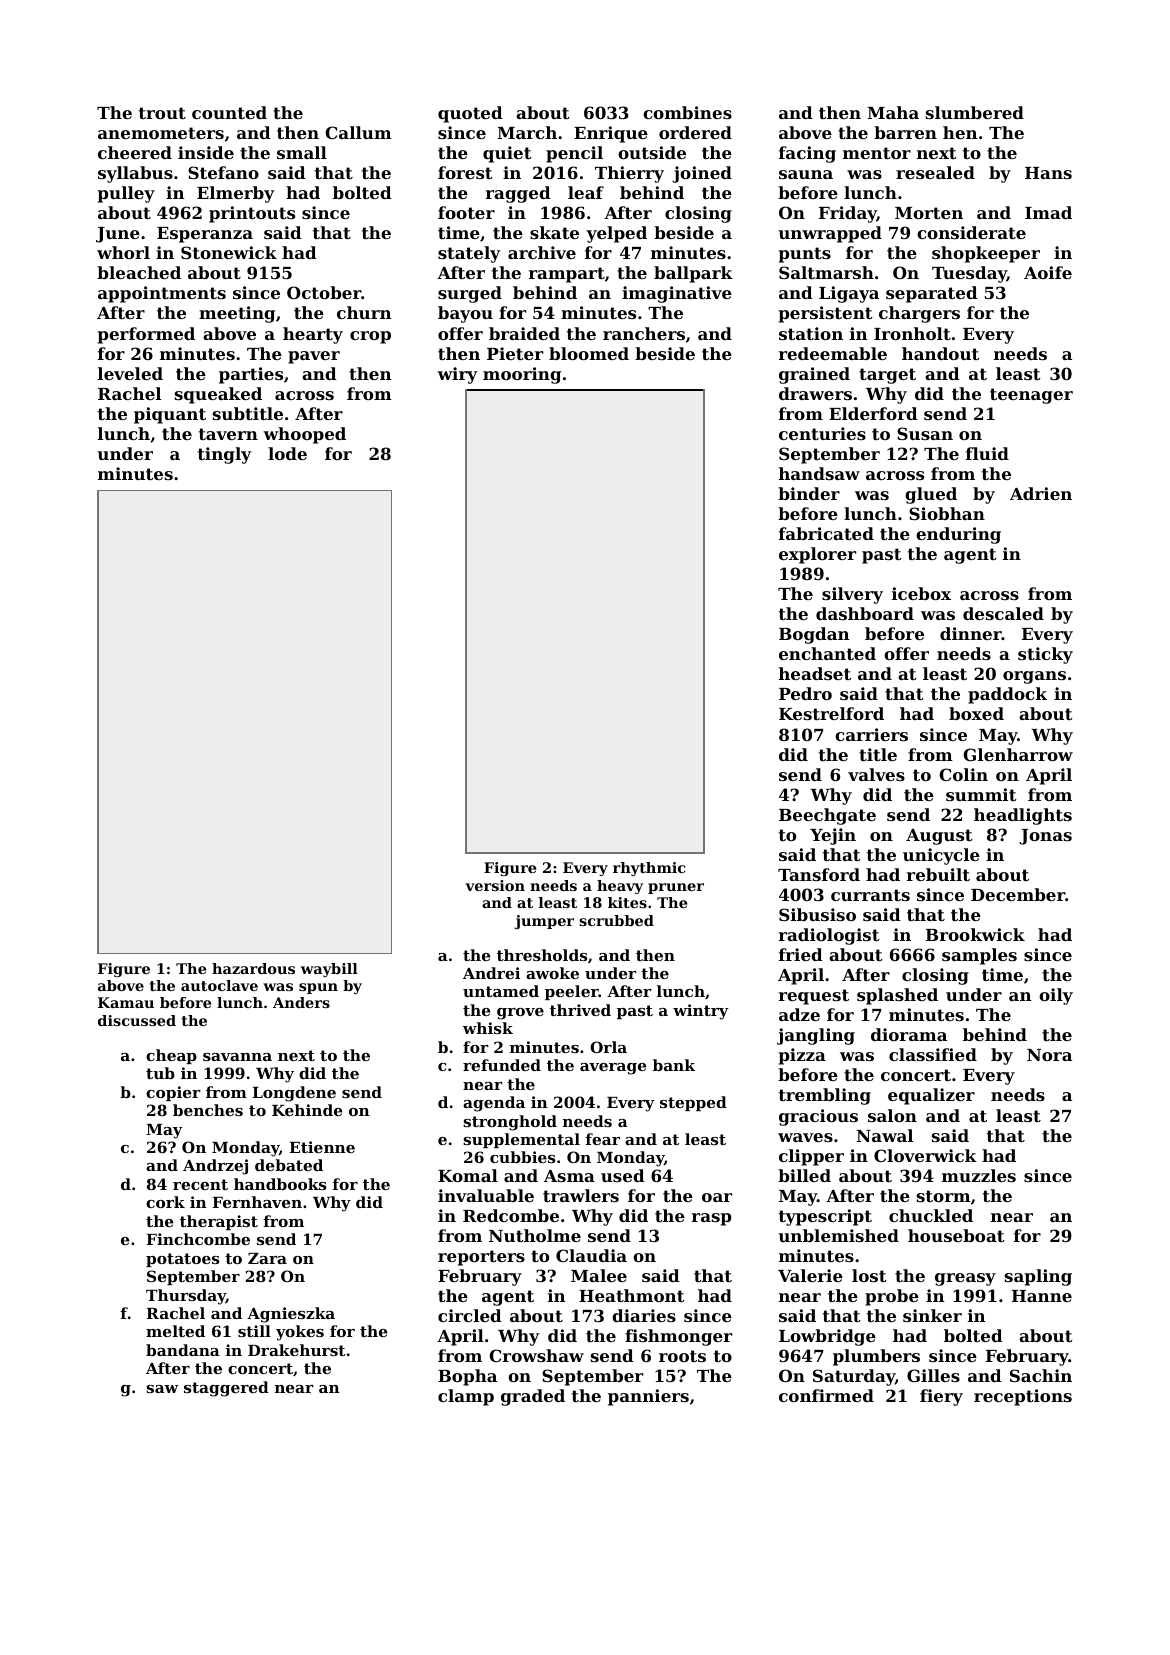  What do you see at coordinates (165, 1202) in the screenshot?
I see `cork` at bounding box center [165, 1202].
